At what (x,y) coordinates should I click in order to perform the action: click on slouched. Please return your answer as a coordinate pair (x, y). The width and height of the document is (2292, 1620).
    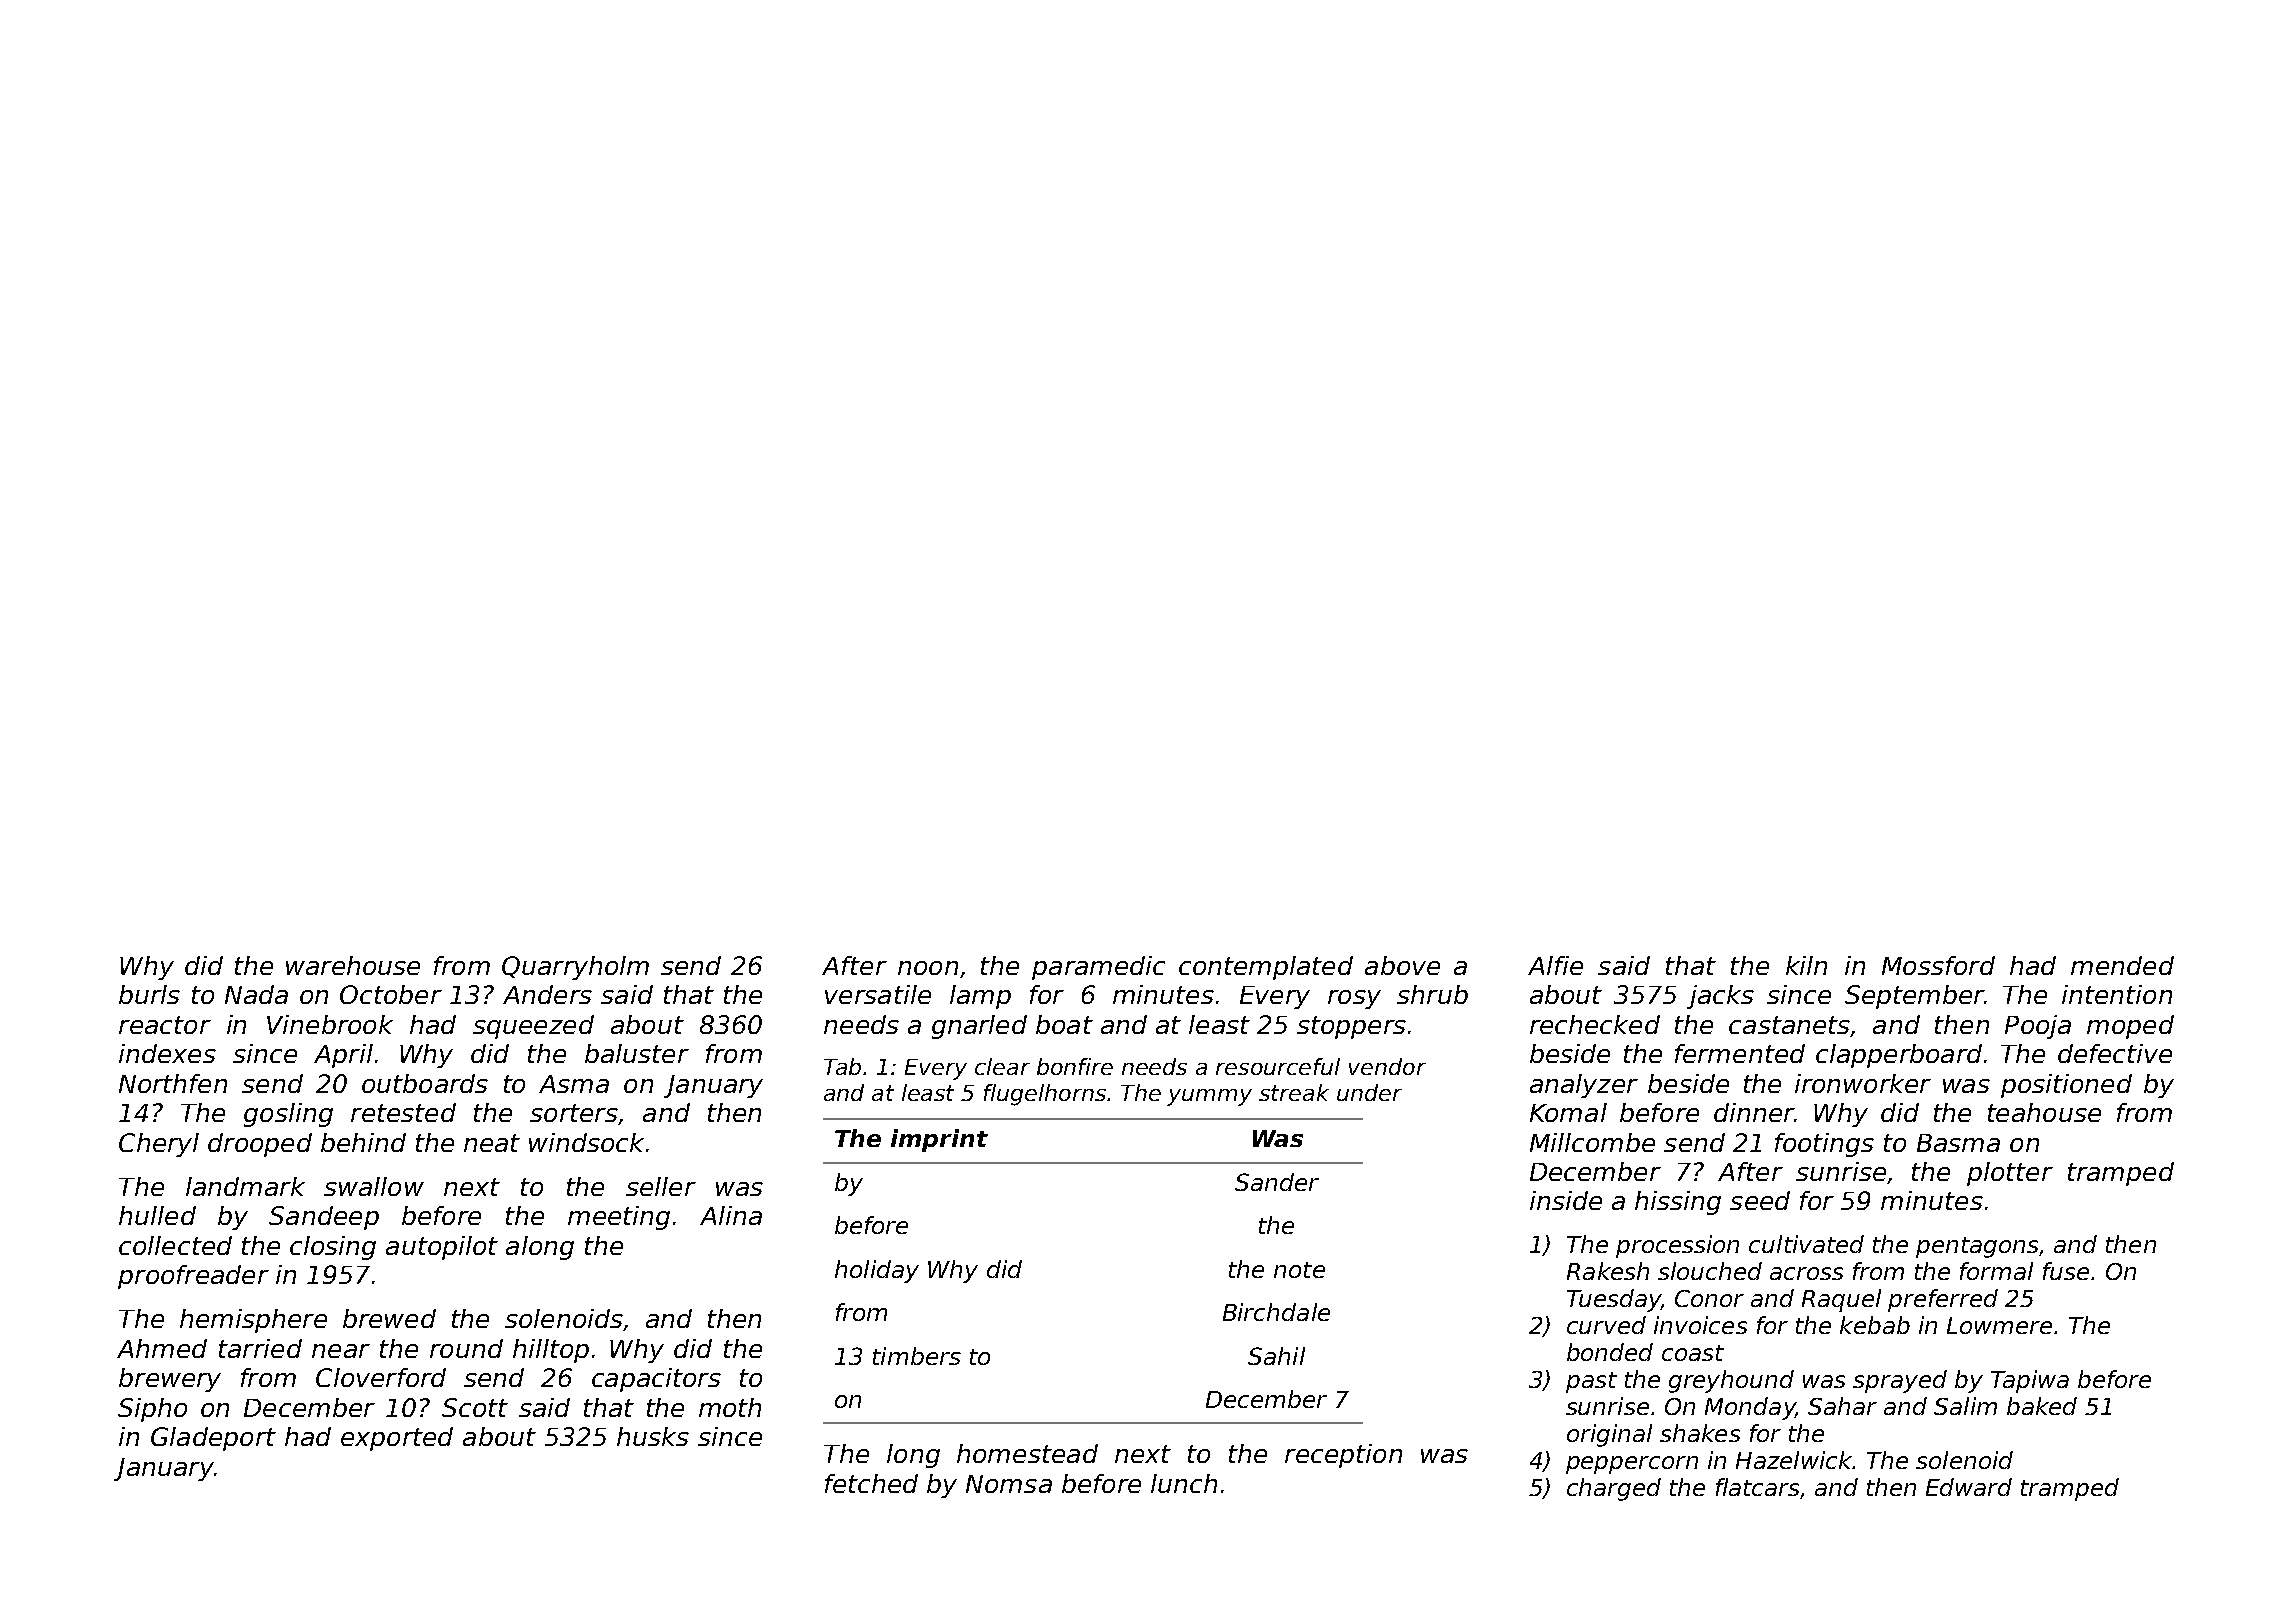
    Looking at the image, I should click on (1710, 1271).
